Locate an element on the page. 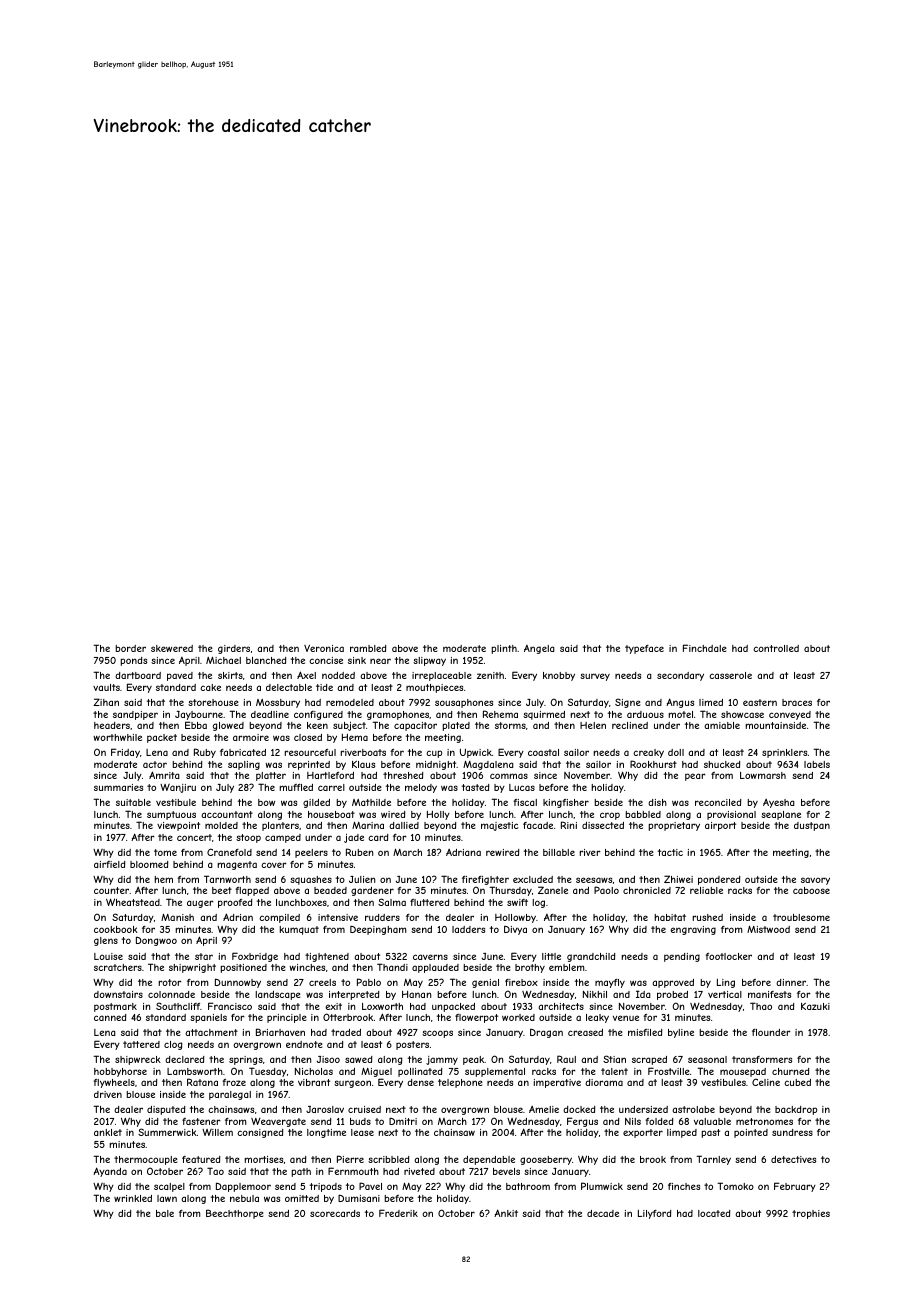  Lilyford is located at coordinates (654, 1214).
